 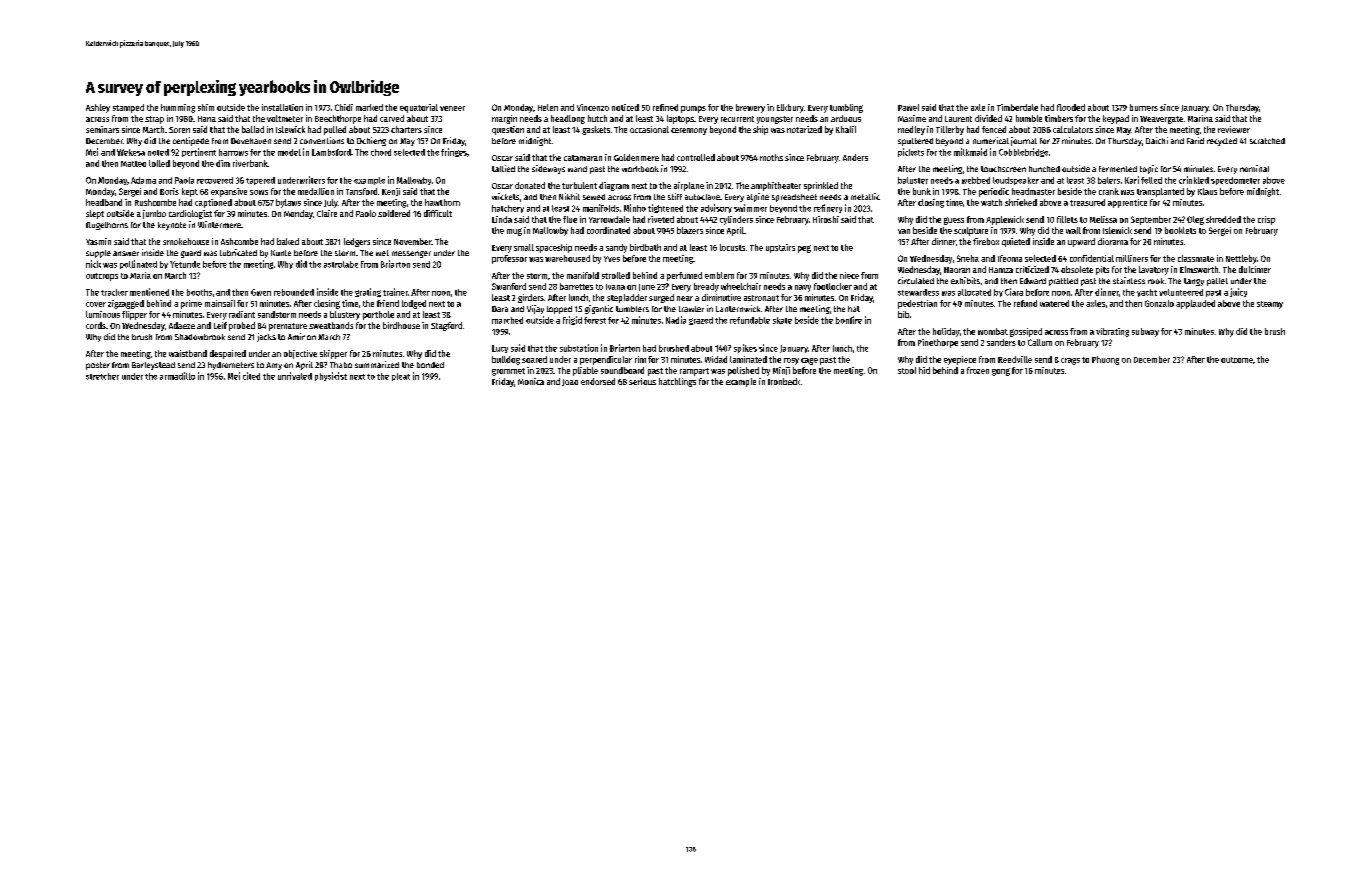 I want to click on Reedville, so click(x=1015, y=359).
